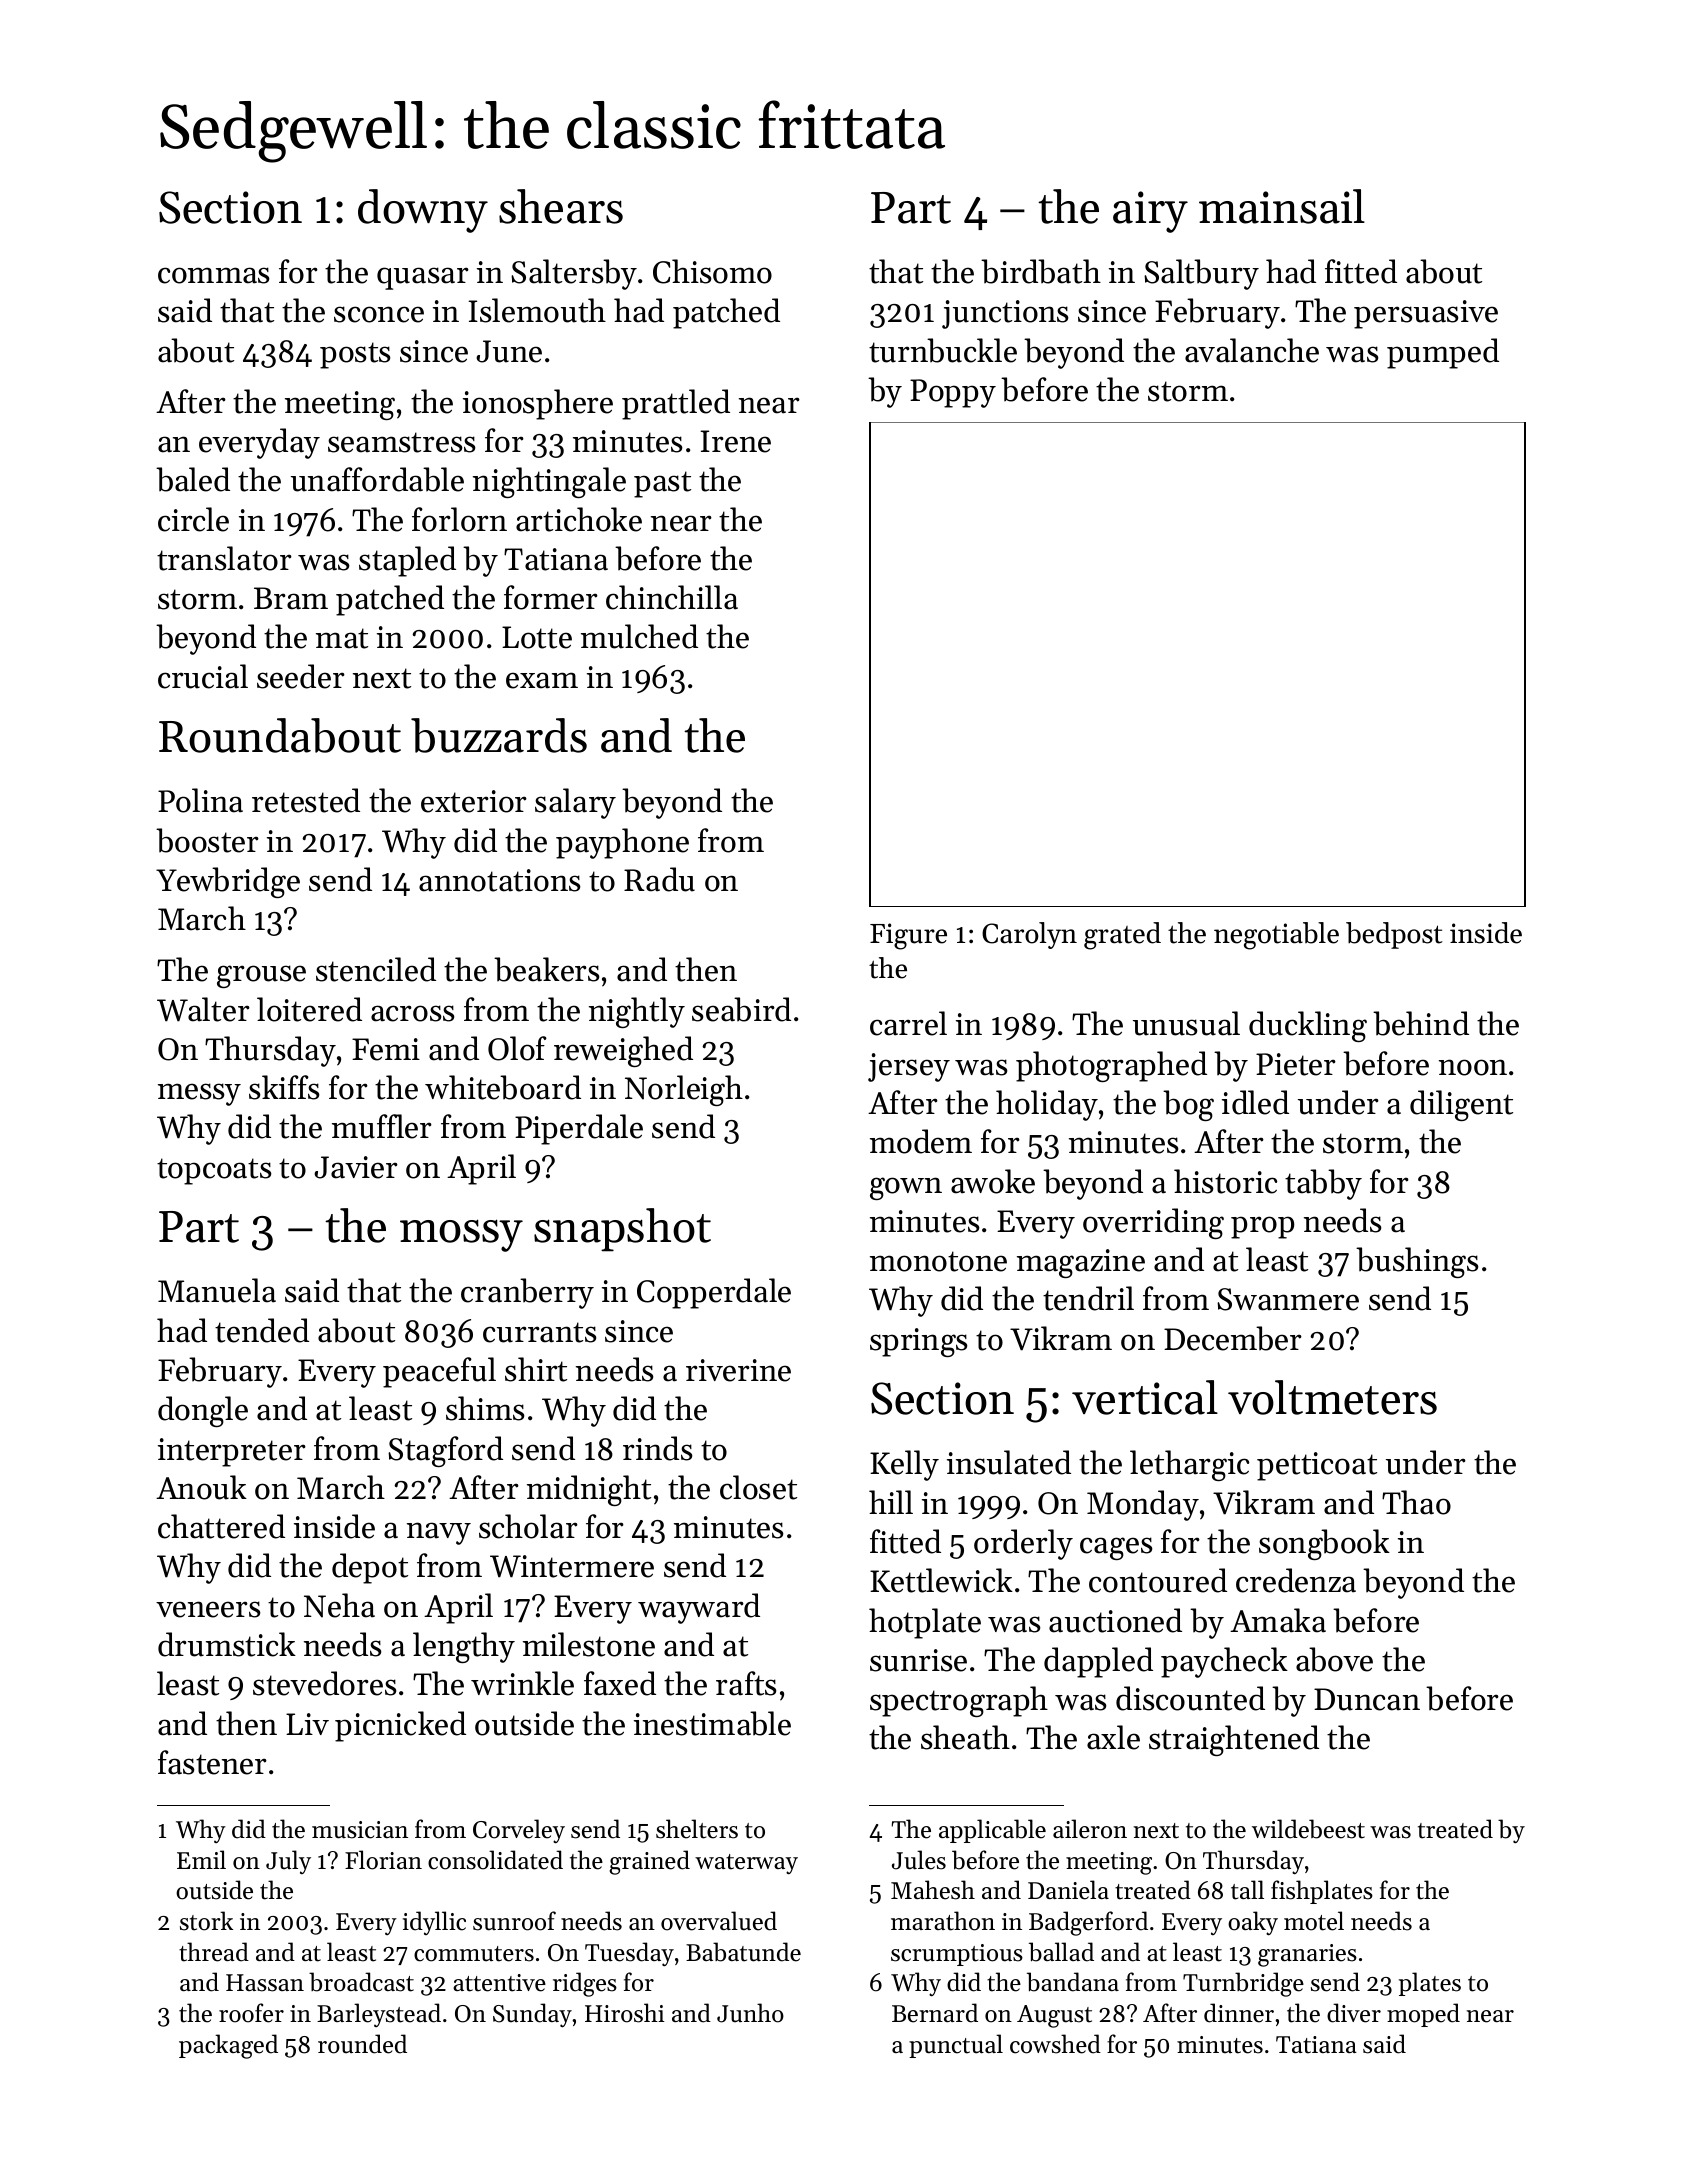  I want to click on waterway, so click(746, 1864).
